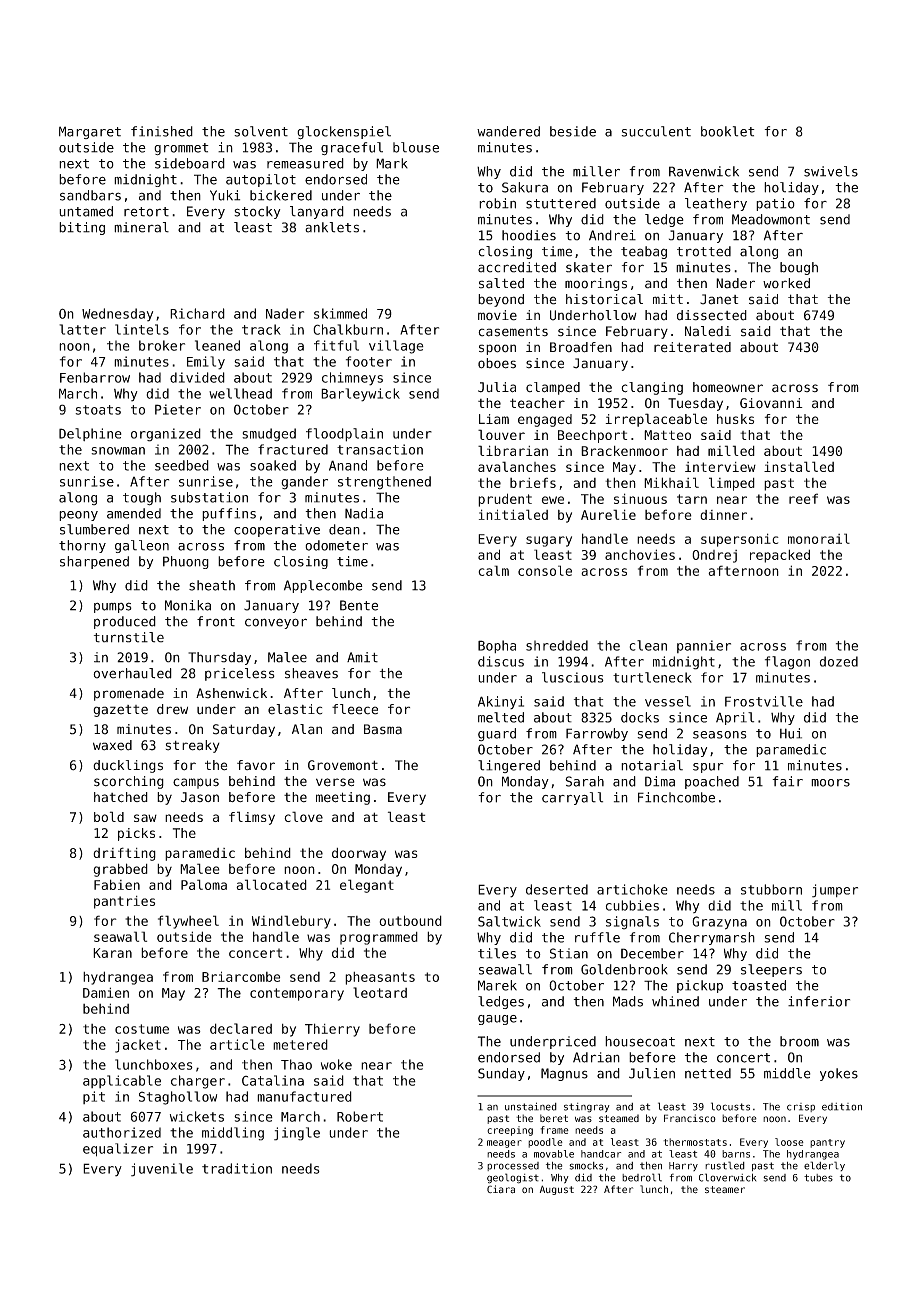 This screenshot has width=924, height=1308. Describe the element at coordinates (831, 171) in the screenshot. I see `swivels` at that location.
